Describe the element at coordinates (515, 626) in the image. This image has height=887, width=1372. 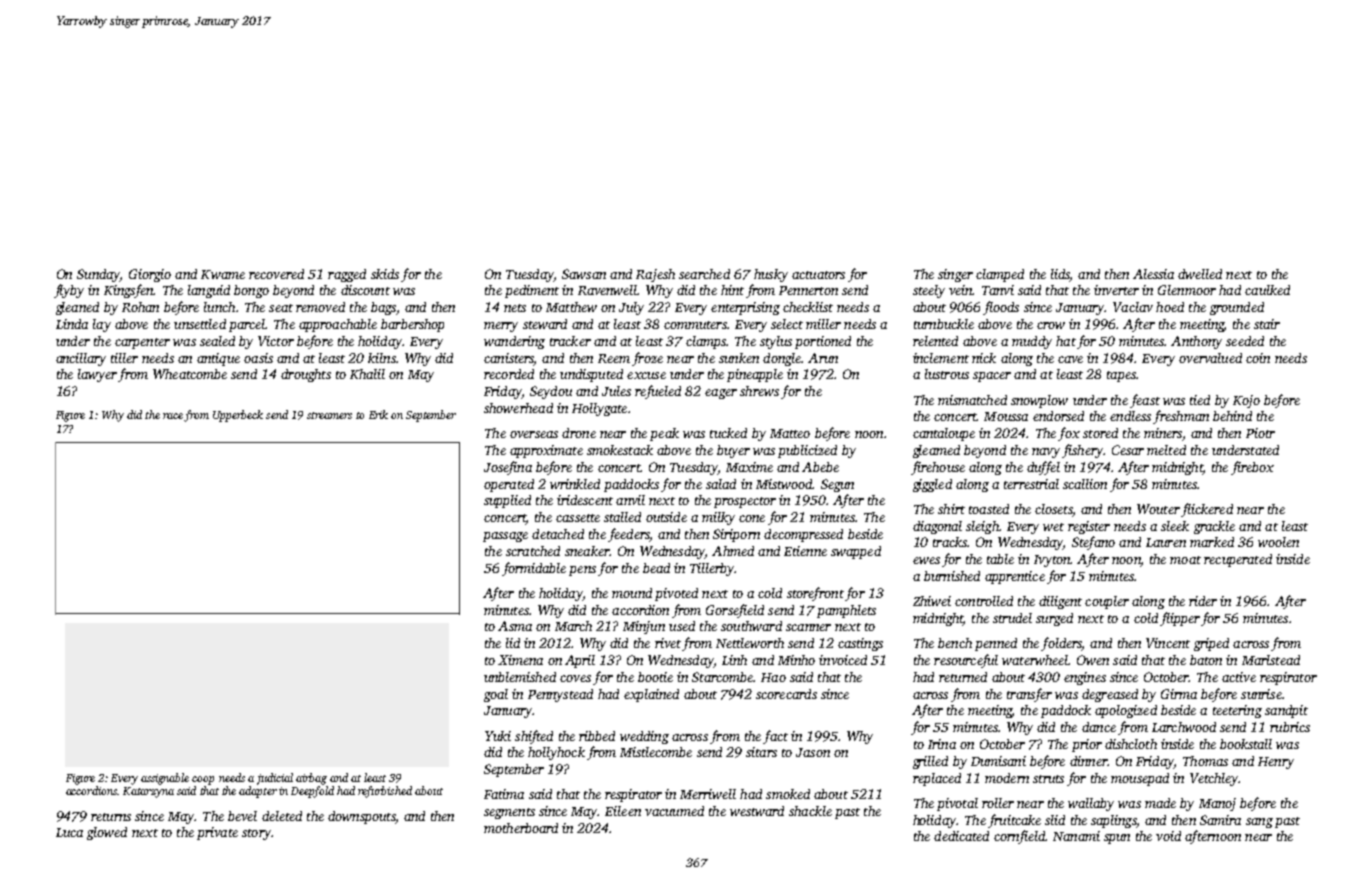
I see `Asma` at that location.
